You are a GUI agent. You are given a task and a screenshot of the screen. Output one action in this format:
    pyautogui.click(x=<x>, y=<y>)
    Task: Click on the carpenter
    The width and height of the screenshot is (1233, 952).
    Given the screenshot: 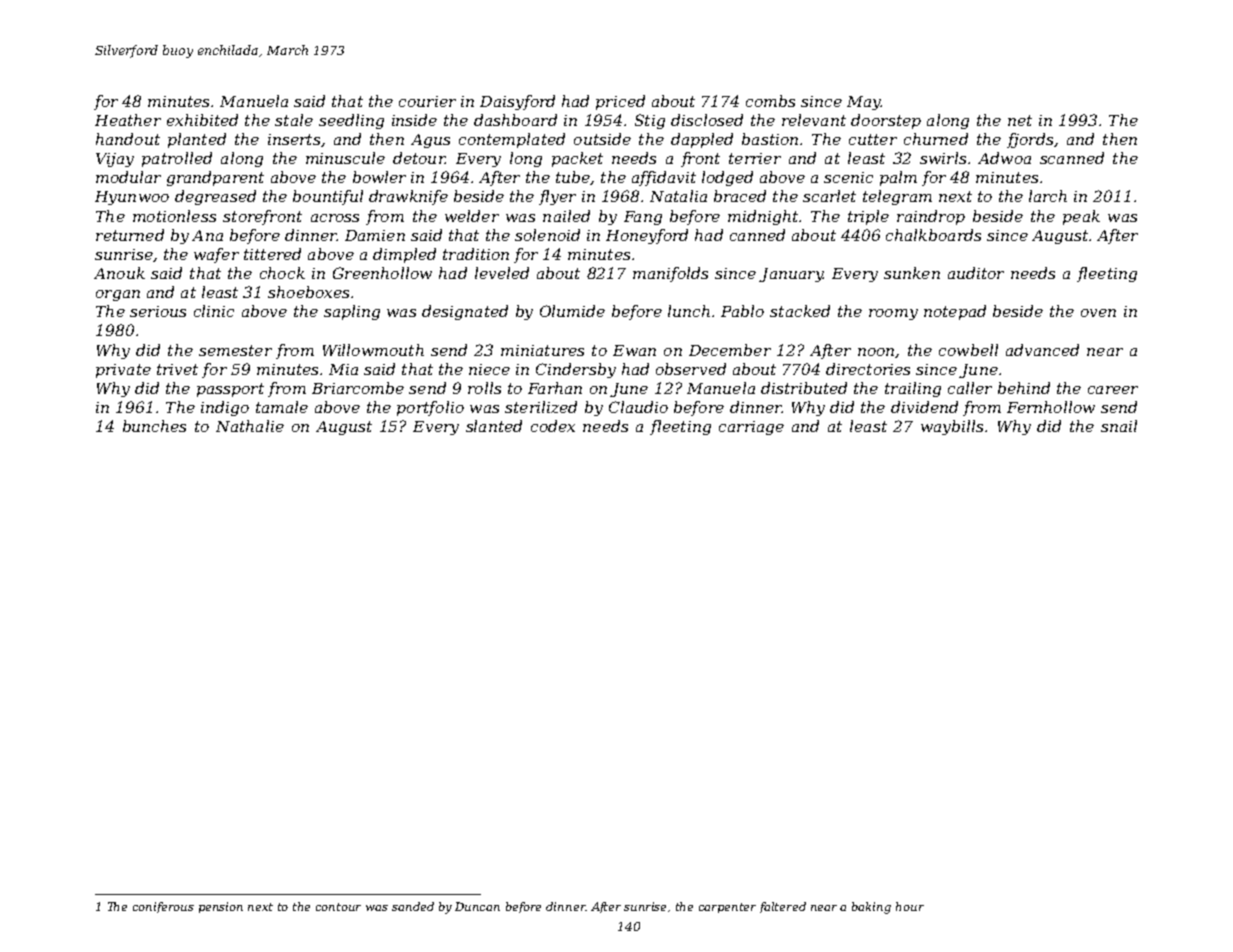 What is the action you would take?
    pyautogui.click(x=727, y=908)
